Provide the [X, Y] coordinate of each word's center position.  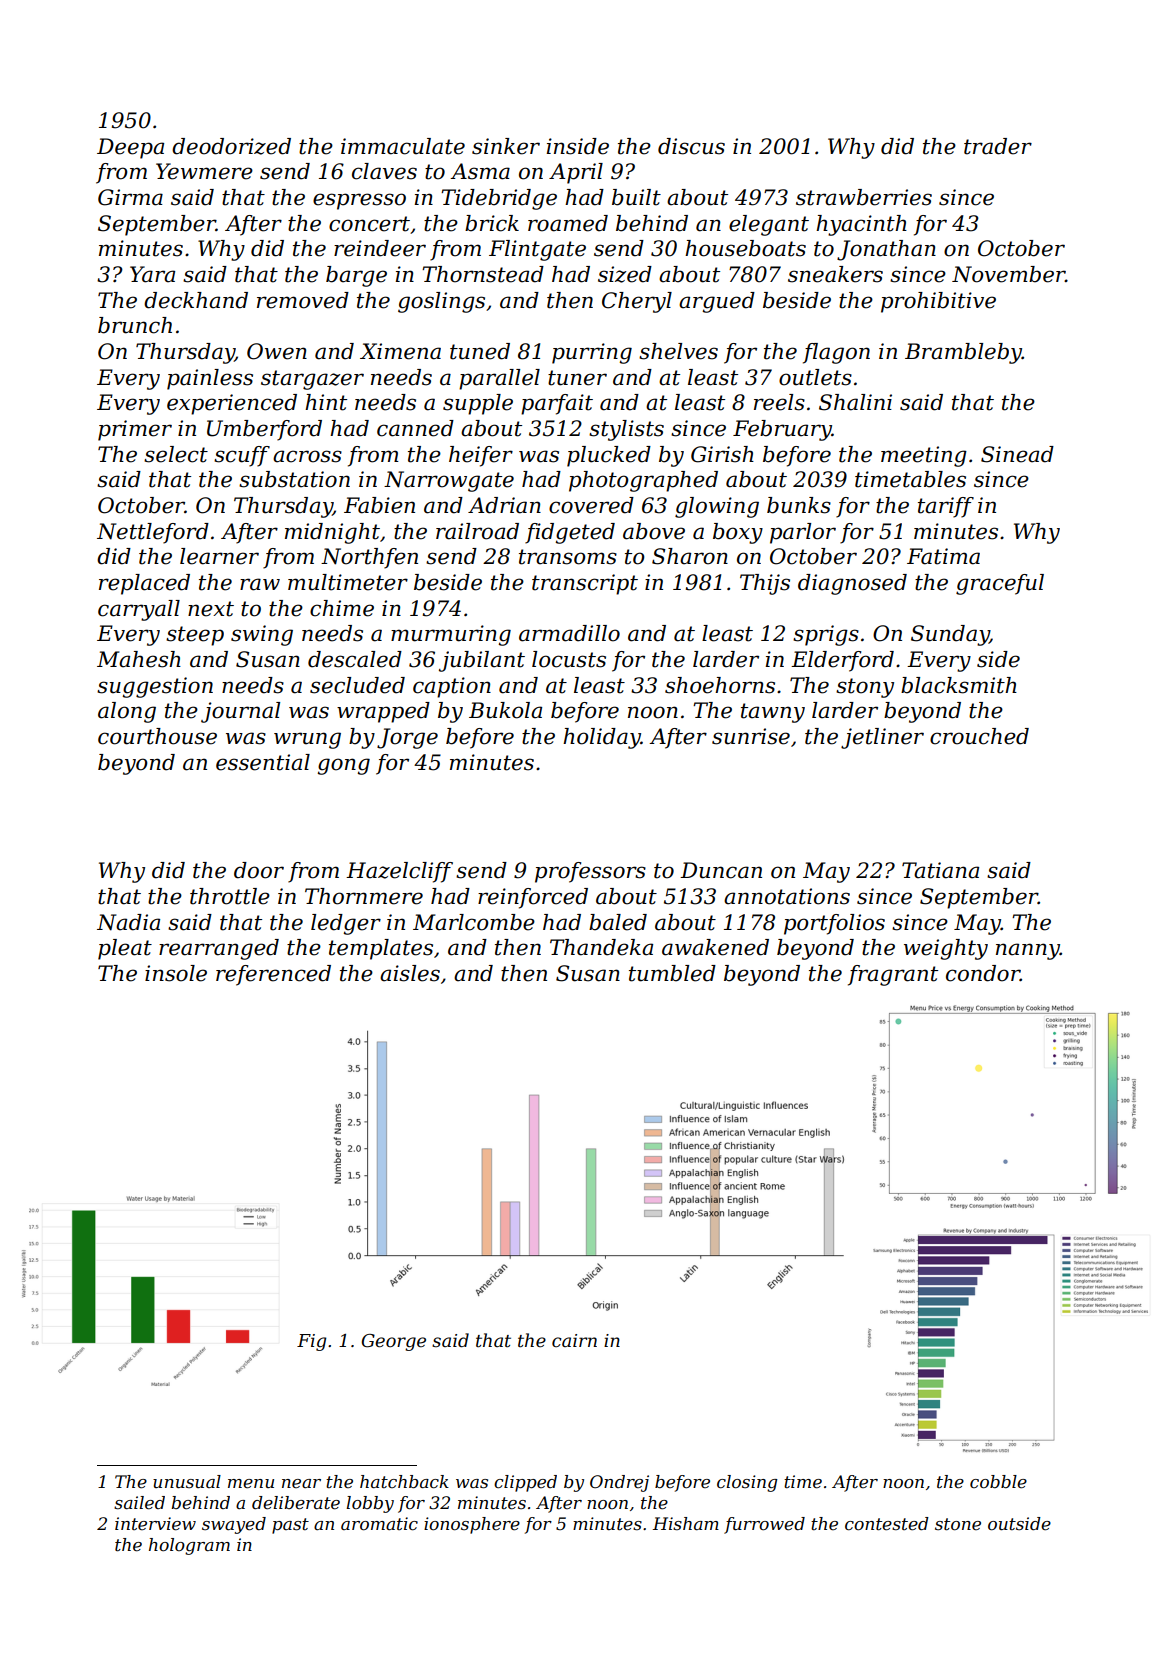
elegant [769, 225]
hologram [189, 1546]
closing [747, 1483]
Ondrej [619, 1483]
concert [369, 224]
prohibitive [938, 302]
